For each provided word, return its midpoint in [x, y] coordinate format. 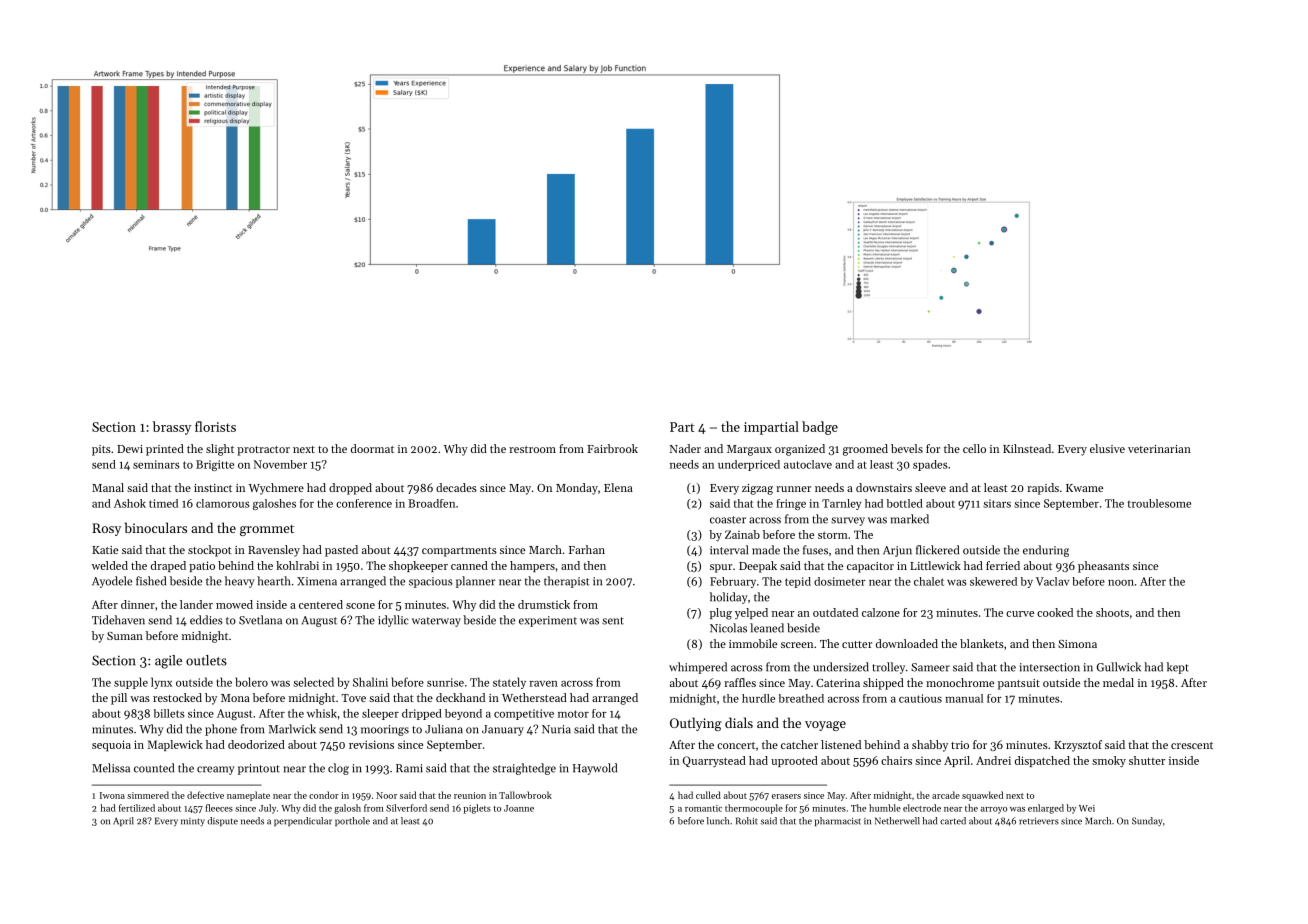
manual [964, 698]
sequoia [111, 746]
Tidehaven [118, 620]
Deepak [758, 567]
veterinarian [1159, 449]
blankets [982, 643]
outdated [835, 612]
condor [324, 795]
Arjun [897, 551]
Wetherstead [534, 697]
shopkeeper [418, 566]
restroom [532, 449]
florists [215, 426]
